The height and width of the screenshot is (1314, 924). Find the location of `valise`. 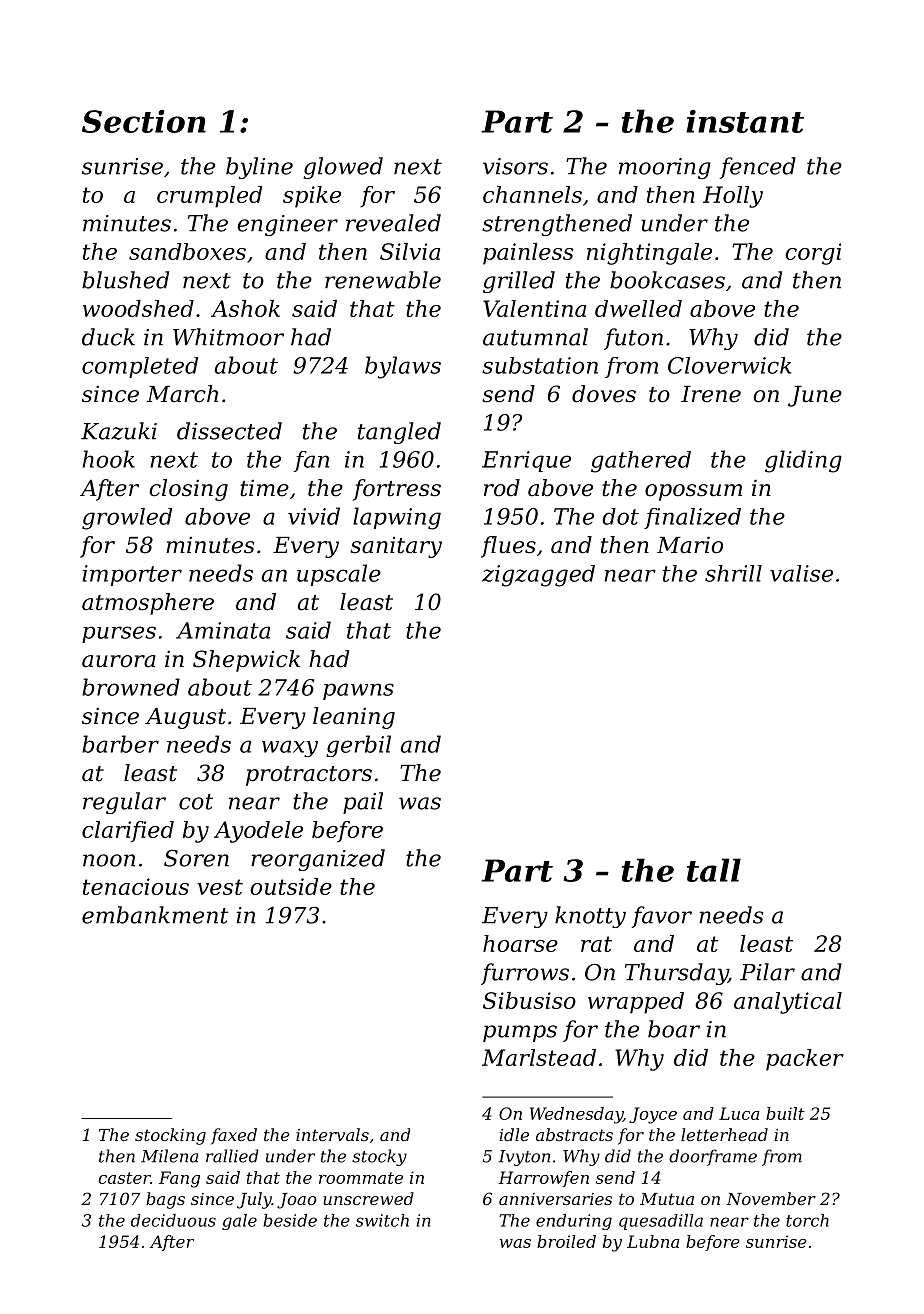

valise is located at coordinates (801, 573).
